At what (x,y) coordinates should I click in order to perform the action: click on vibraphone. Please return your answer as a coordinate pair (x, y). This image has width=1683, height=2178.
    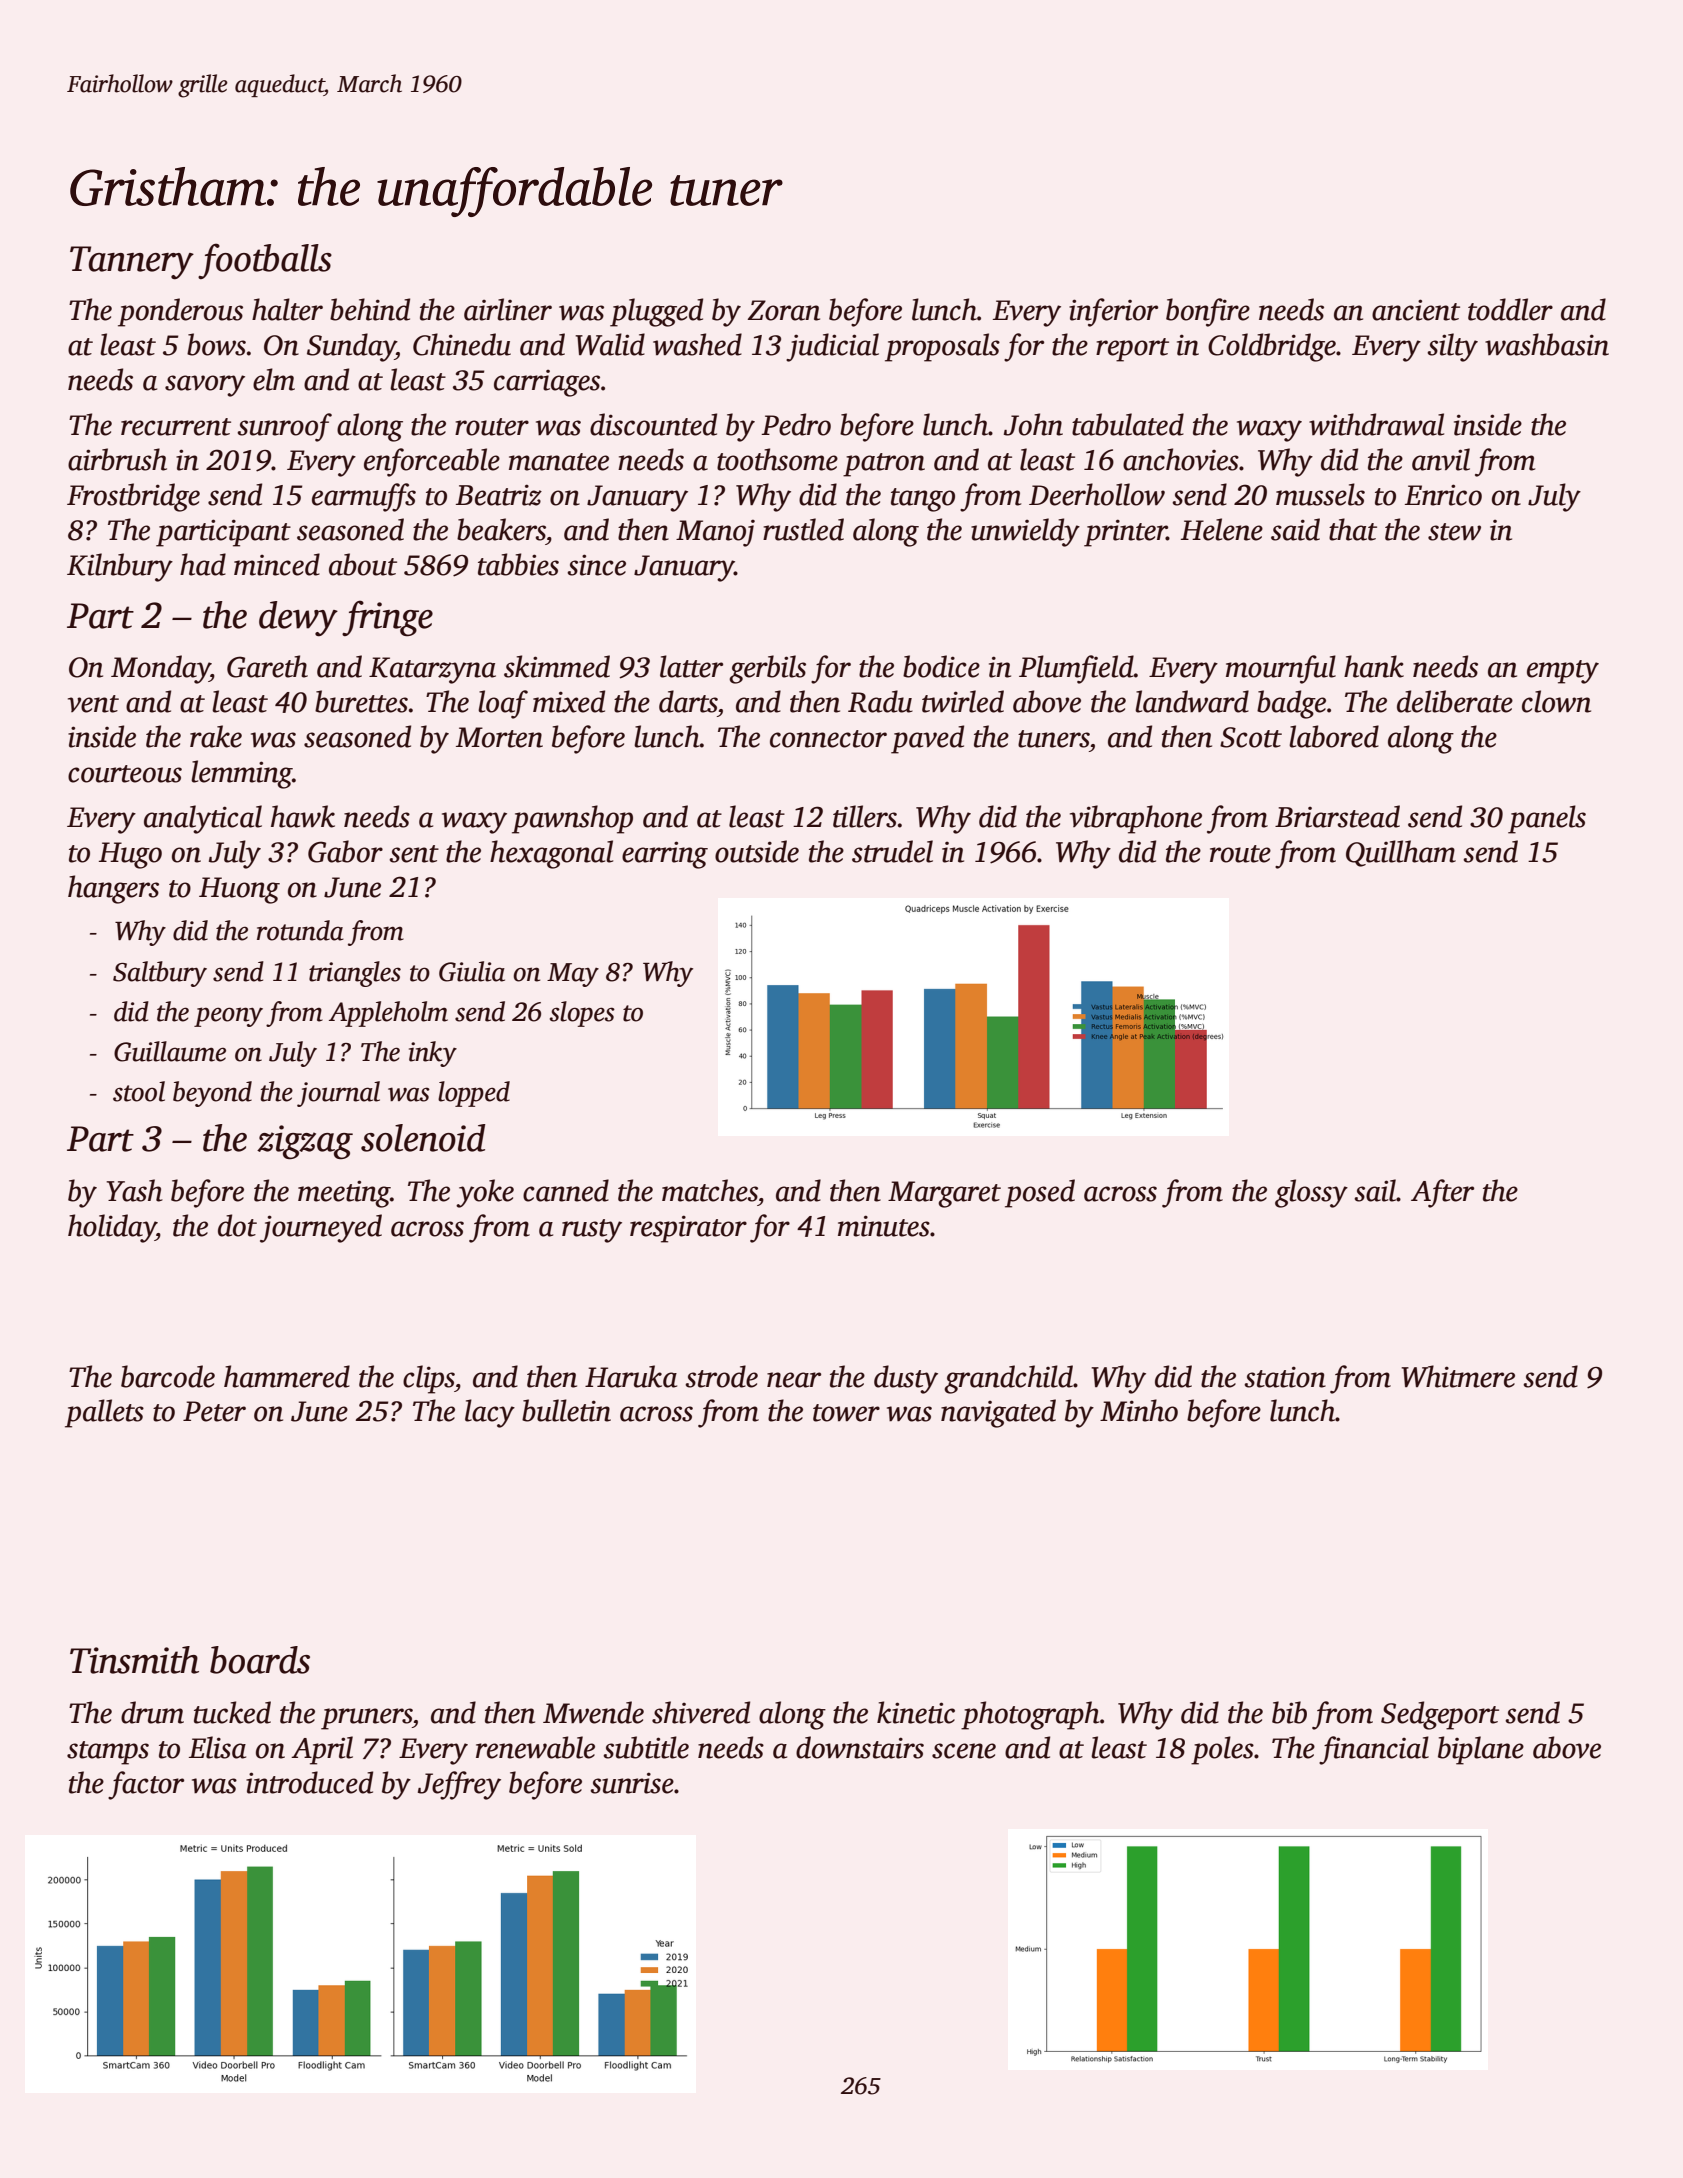
    Looking at the image, I should click on (1136, 819).
